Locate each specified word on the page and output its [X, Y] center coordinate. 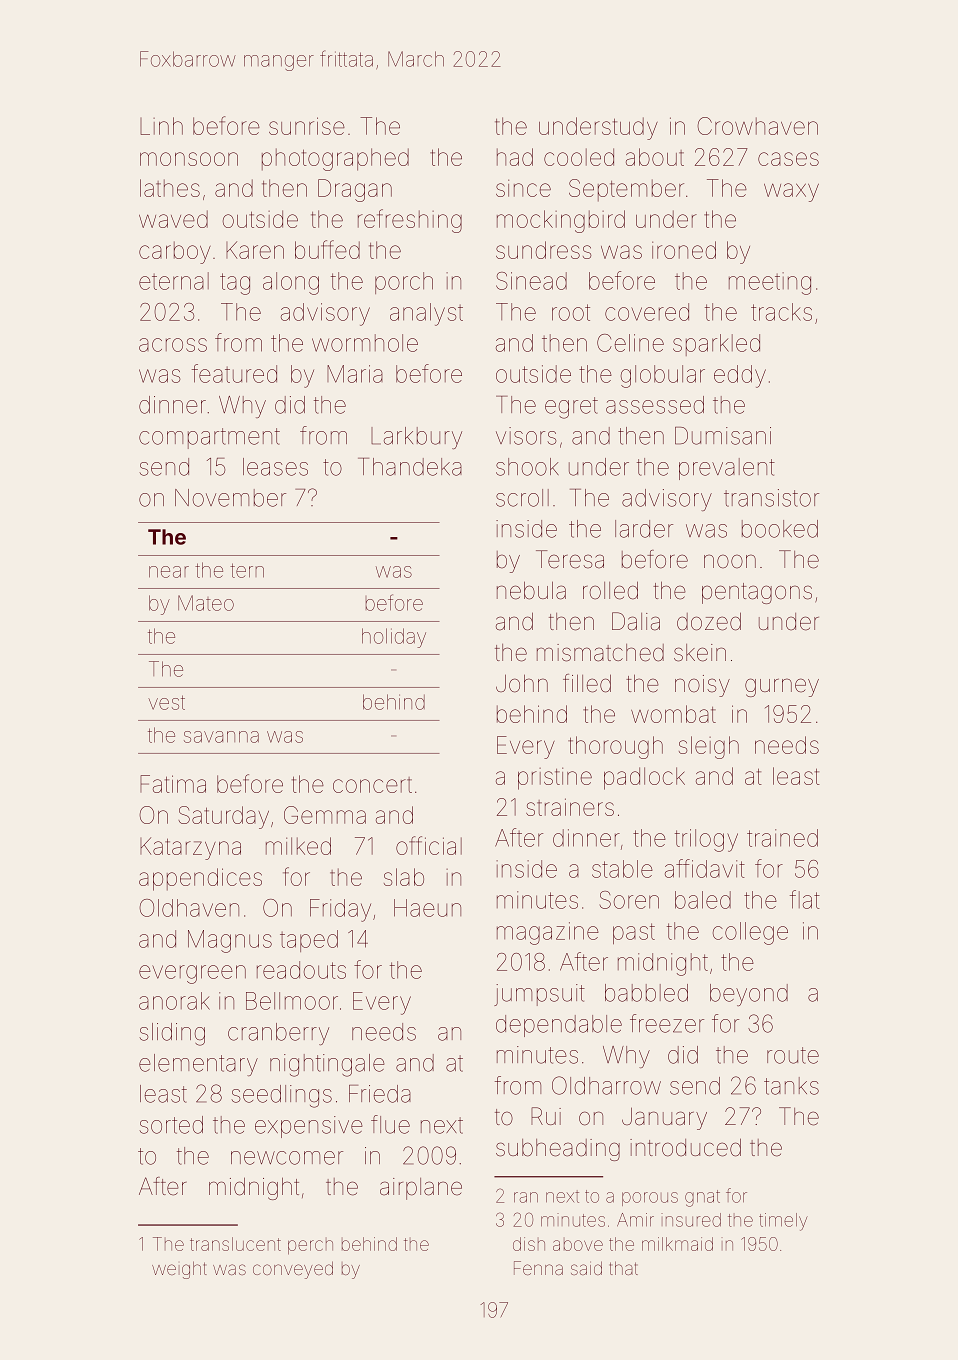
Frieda [380, 1094]
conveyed [293, 1270]
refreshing [410, 221]
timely [783, 1222]
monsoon [189, 159]
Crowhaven [757, 126]
